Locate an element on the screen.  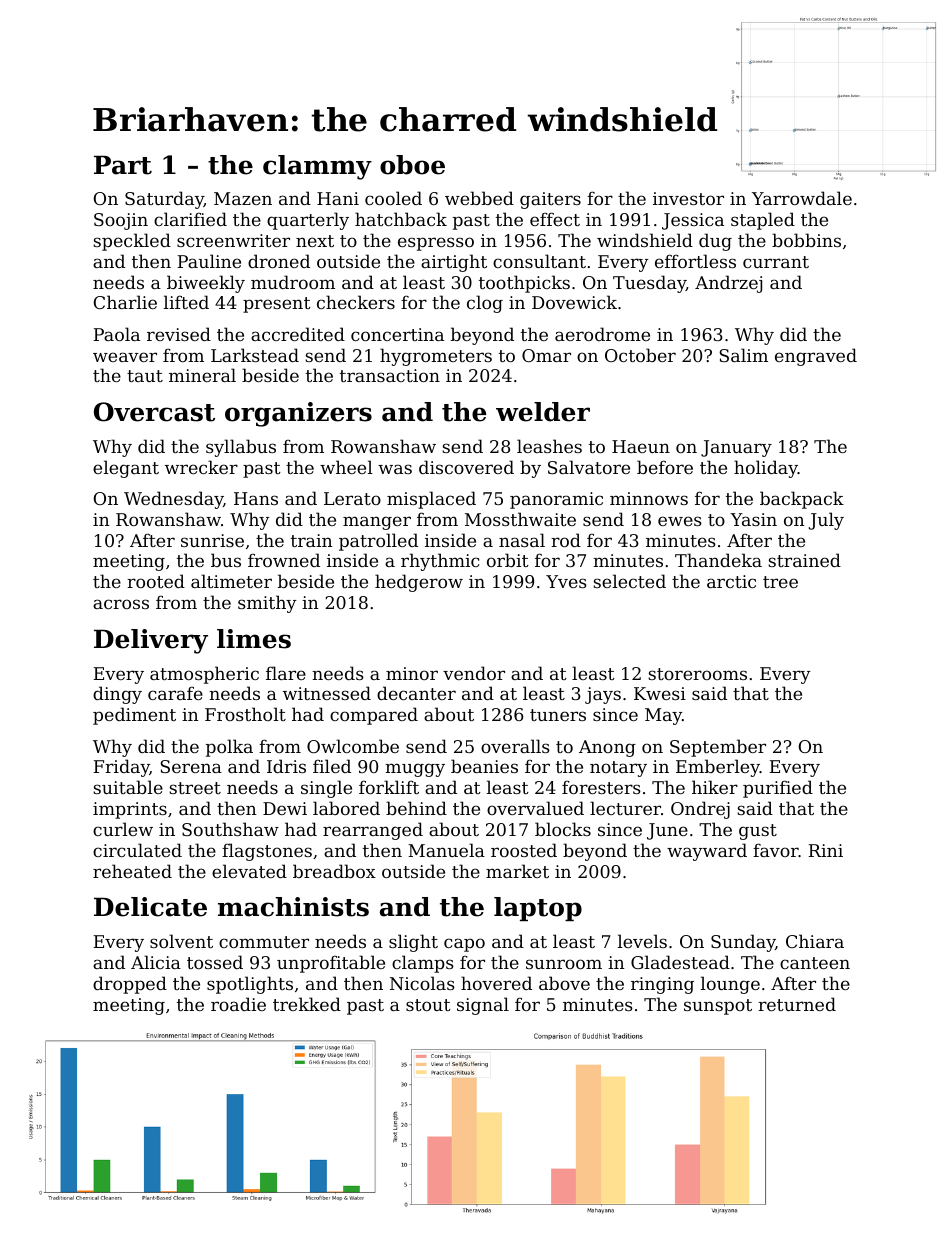
syllabus is located at coordinates (241, 448).
